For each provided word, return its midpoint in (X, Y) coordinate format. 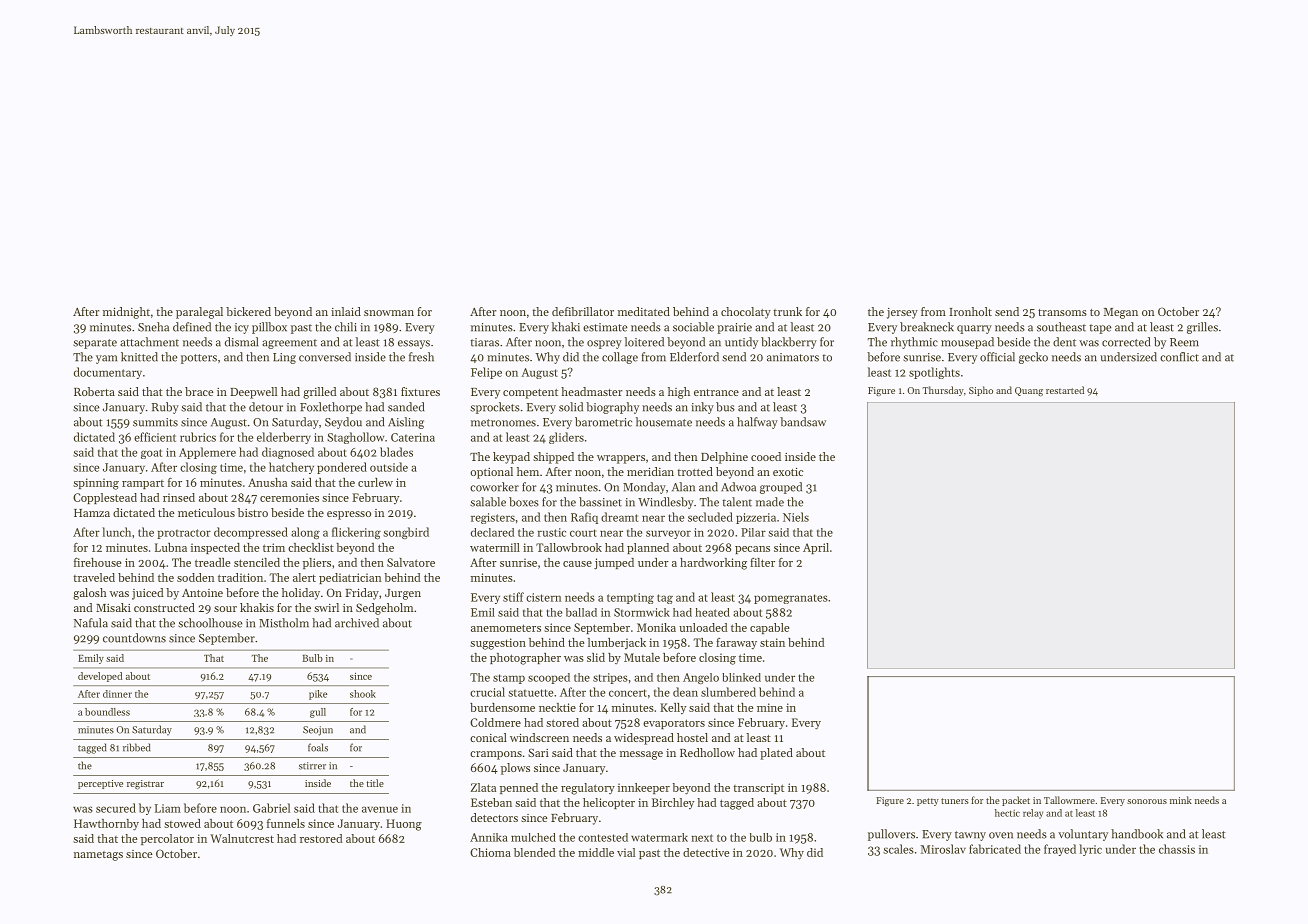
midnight (126, 313)
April (816, 548)
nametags (98, 856)
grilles (1202, 328)
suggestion (498, 644)
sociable (693, 327)
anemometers (506, 628)
